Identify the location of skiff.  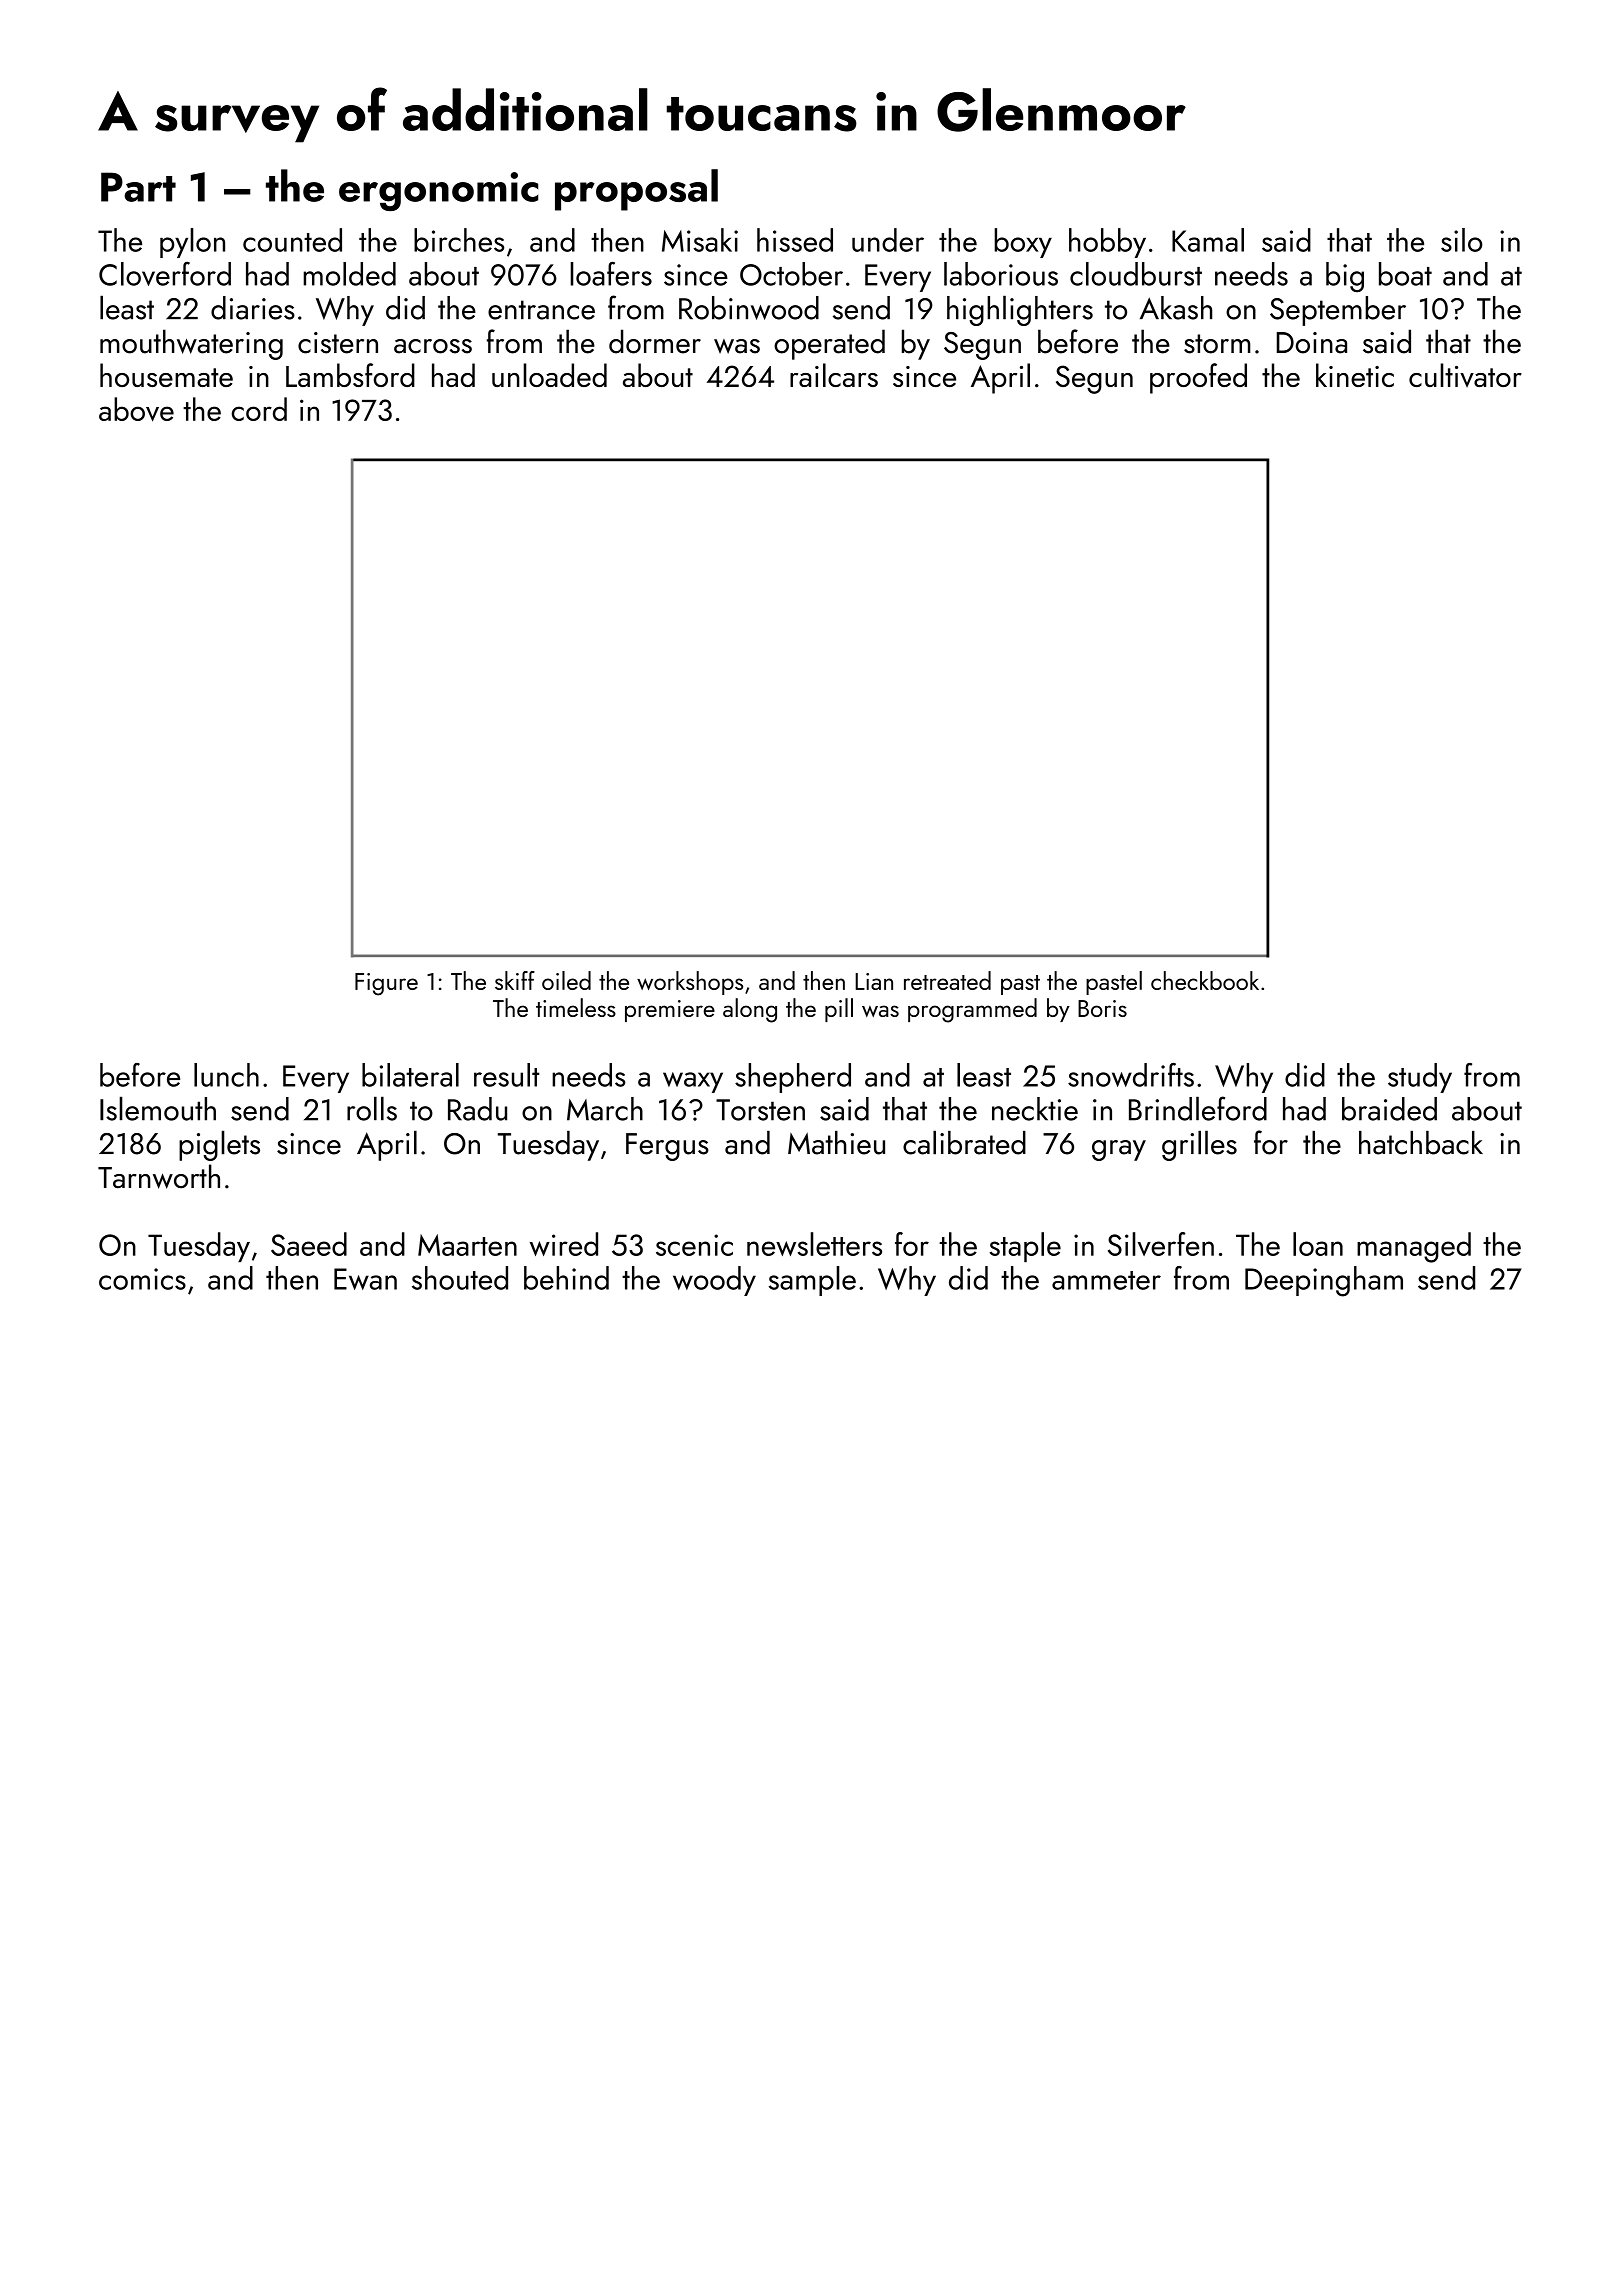
(515, 980).
